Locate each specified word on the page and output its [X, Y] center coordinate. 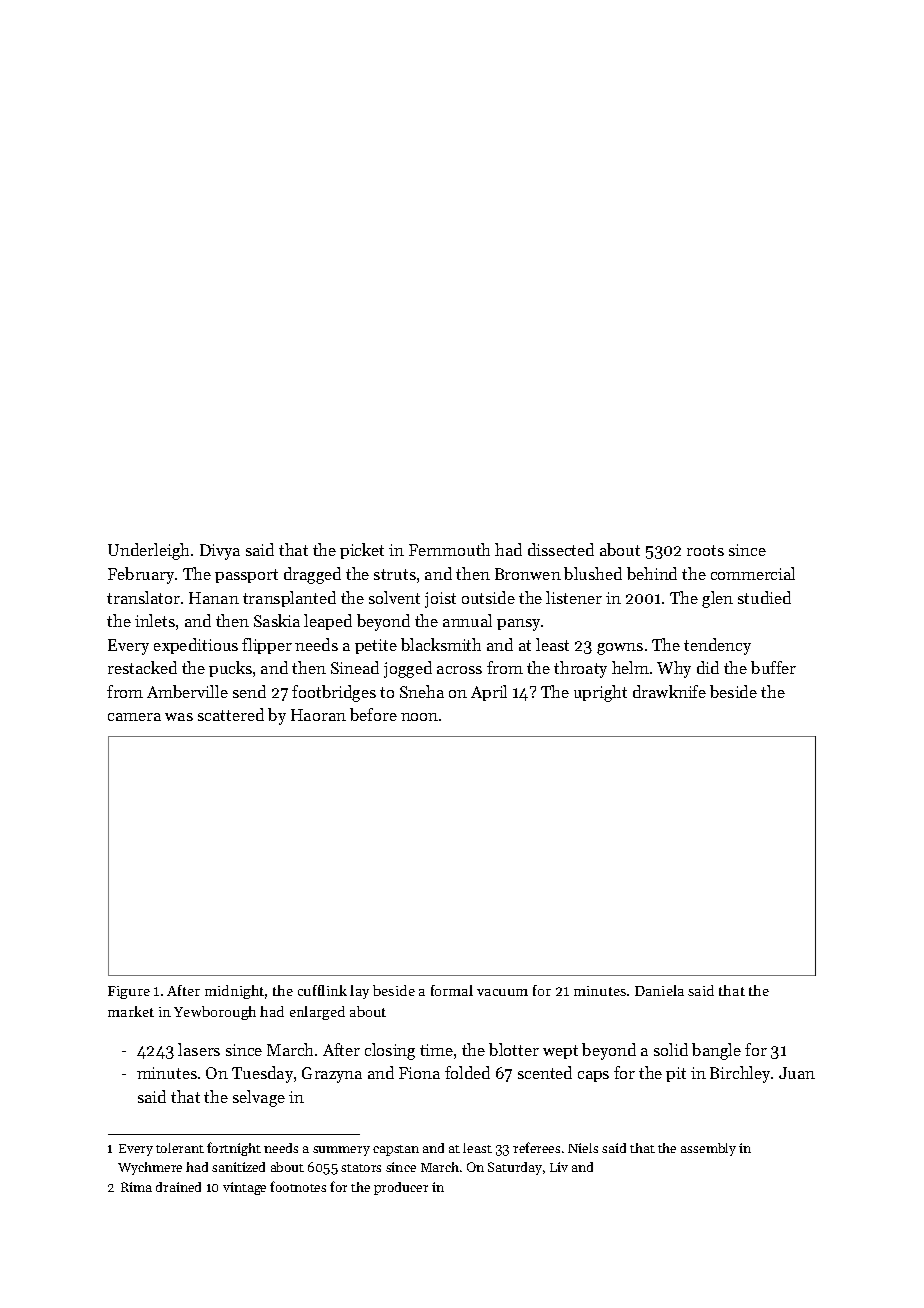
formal [452, 990]
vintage [244, 1188]
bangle [716, 1051]
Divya [220, 552]
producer [401, 1188]
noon [419, 717]
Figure [129, 992]
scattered [231, 714]
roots [705, 550]
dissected [561, 549]
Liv [559, 1167]
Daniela [659, 990]
